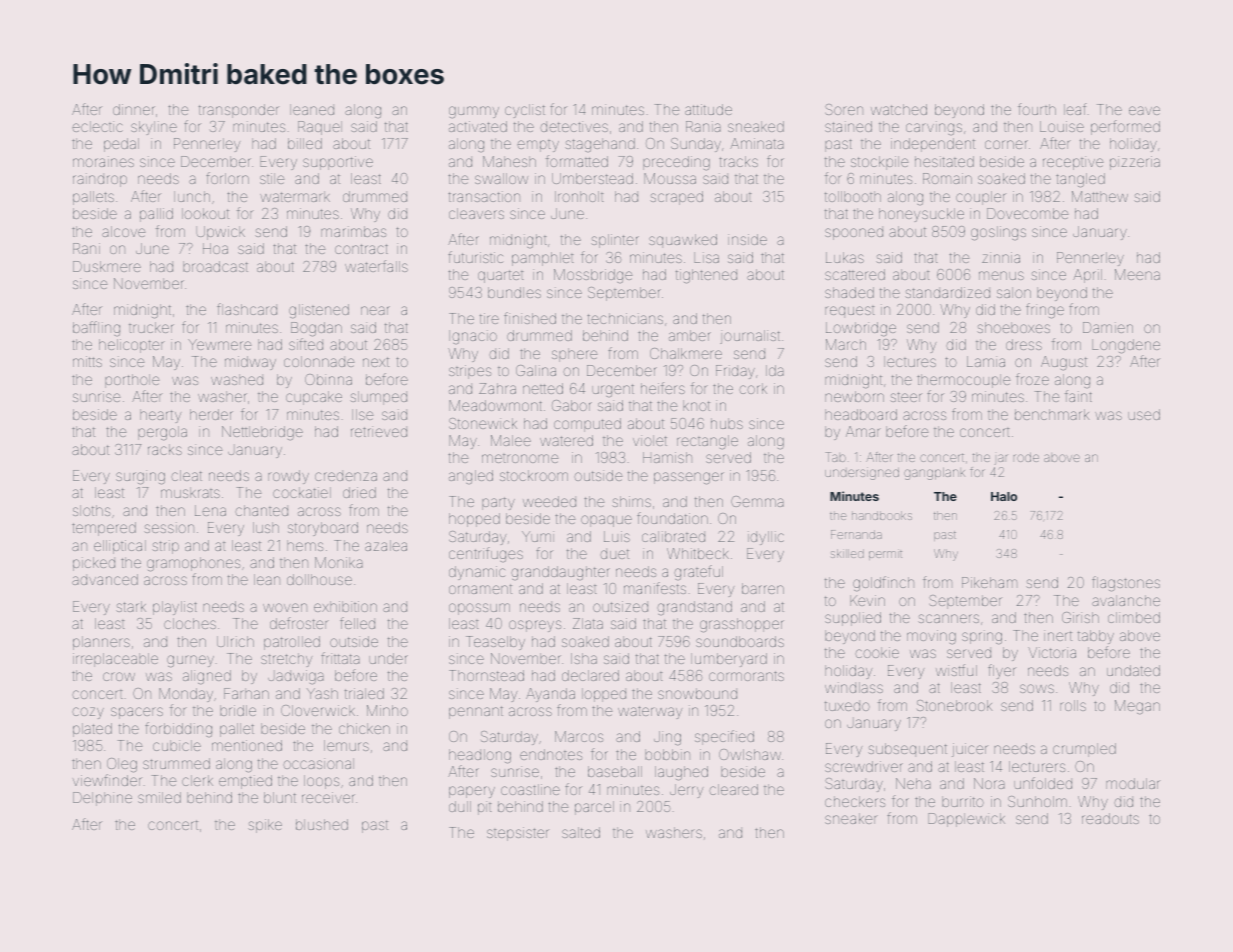  I want to click on Pikeham, so click(989, 582).
